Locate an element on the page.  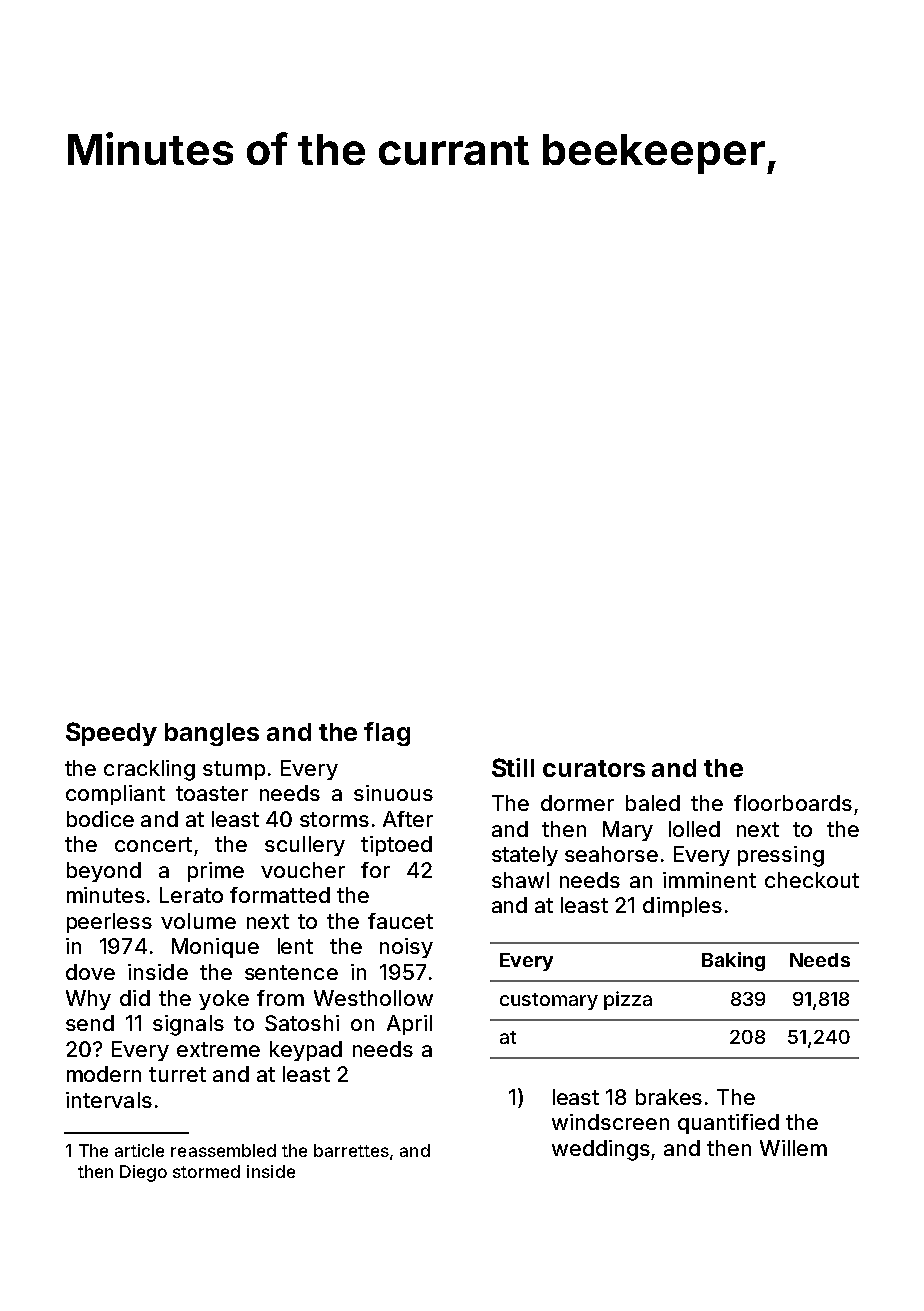
Speedy is located at coordinates (111, 734).
